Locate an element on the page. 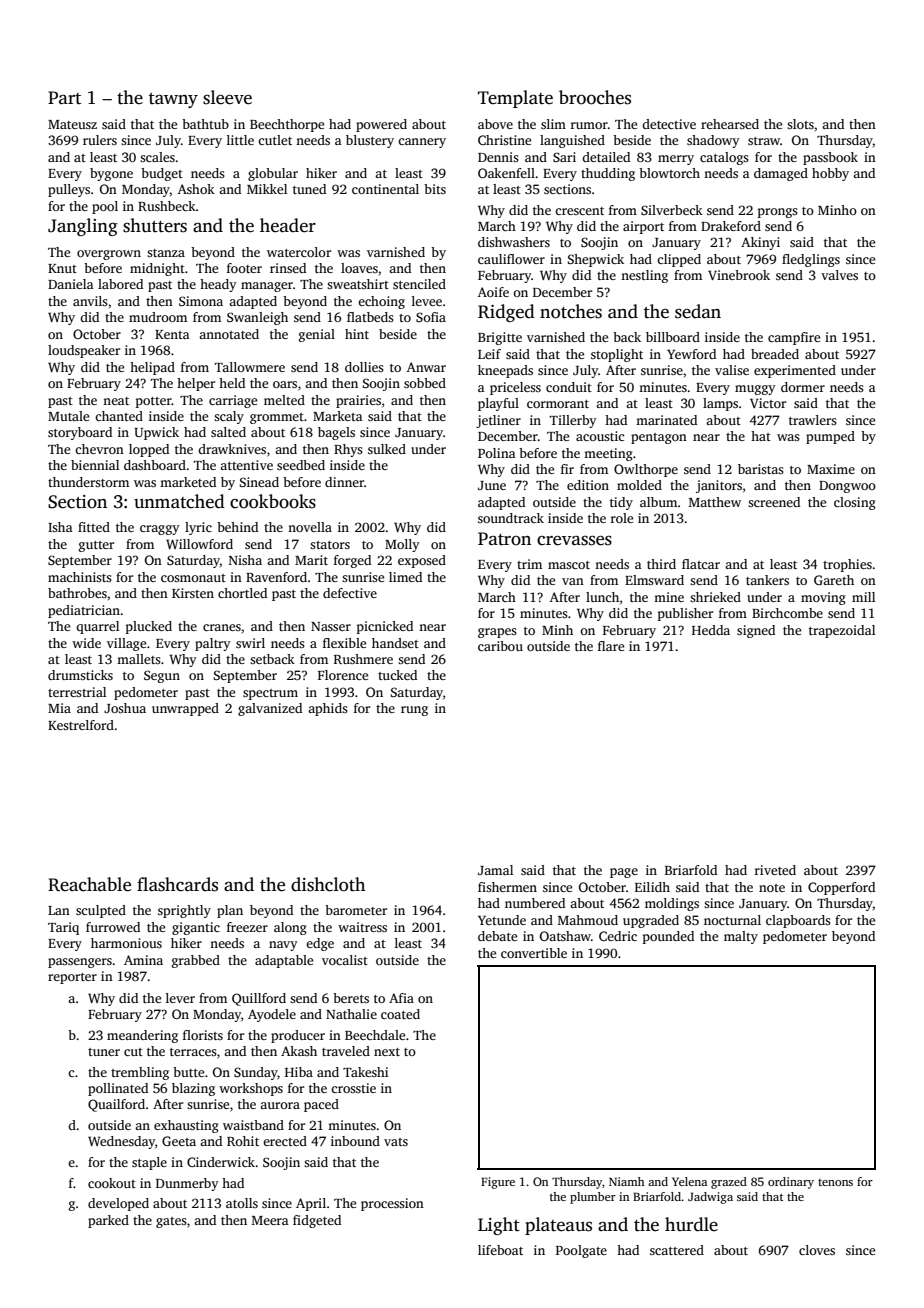  ordinary is located at coordinates (791, 1183).
